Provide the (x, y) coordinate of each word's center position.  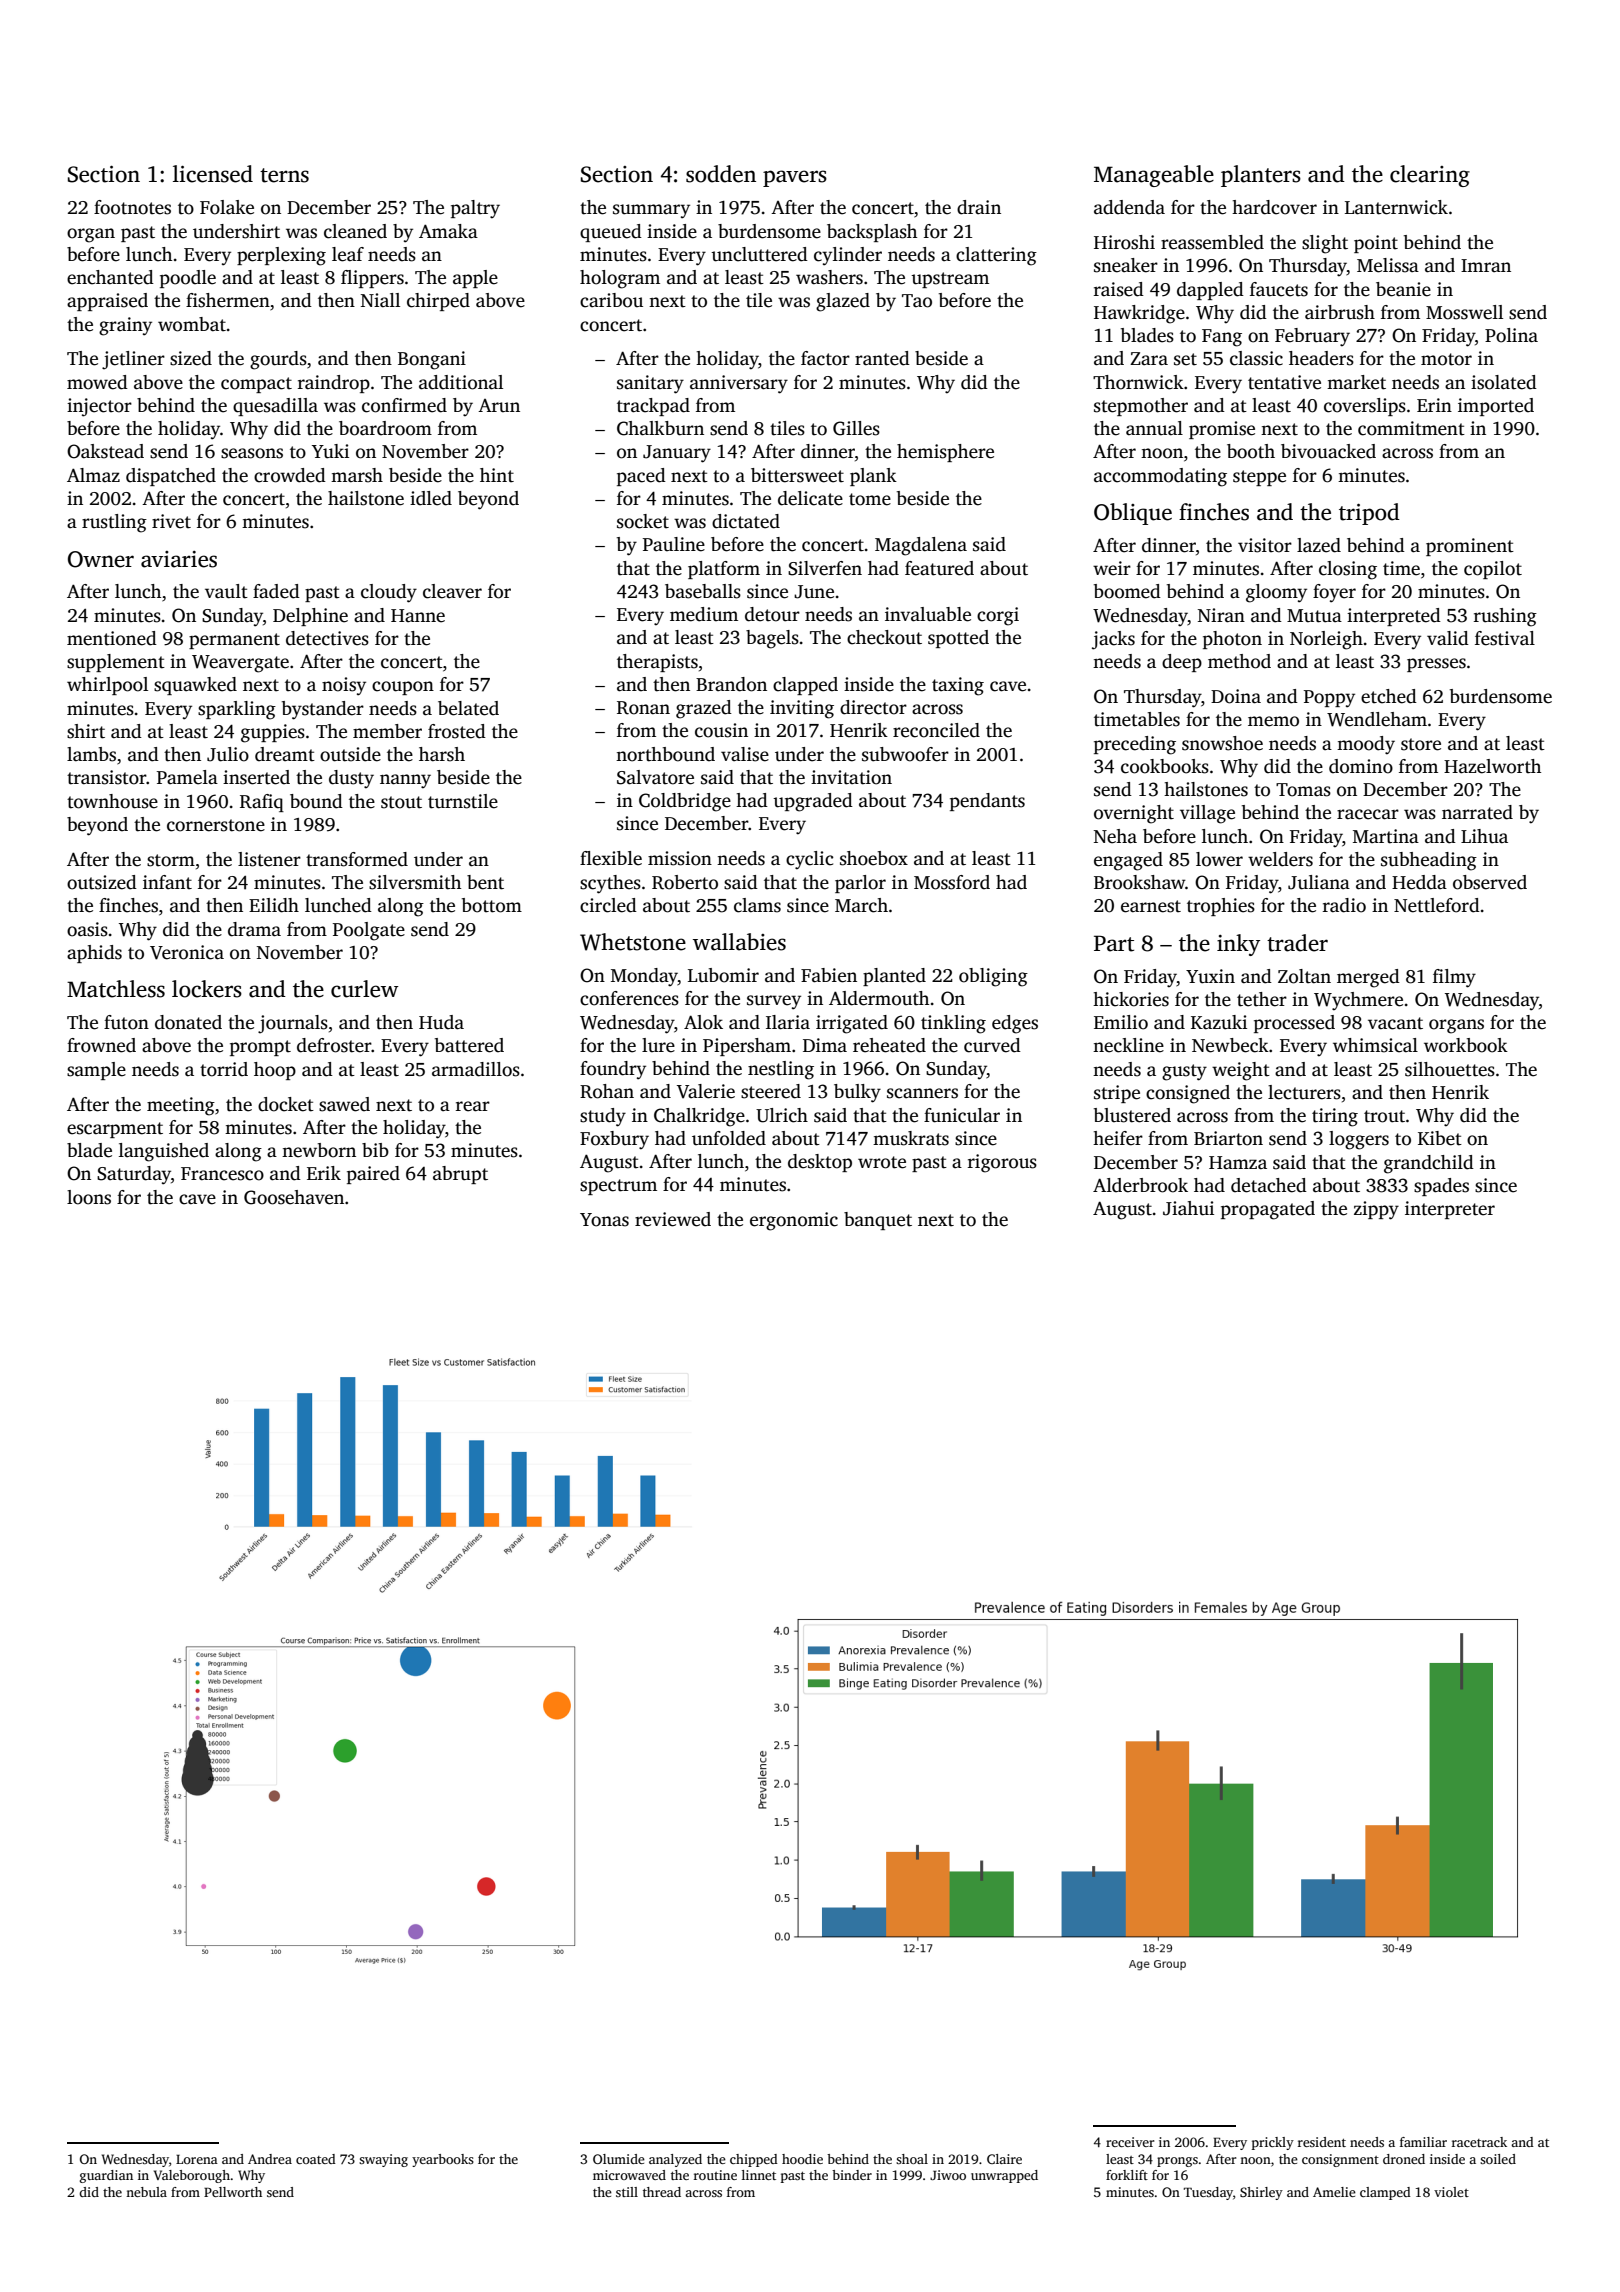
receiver (1130, 2142)
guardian (106, 2176)
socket (643, 521)
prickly (1273, 2143)
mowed (97, 382)
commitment (1411, 428)
